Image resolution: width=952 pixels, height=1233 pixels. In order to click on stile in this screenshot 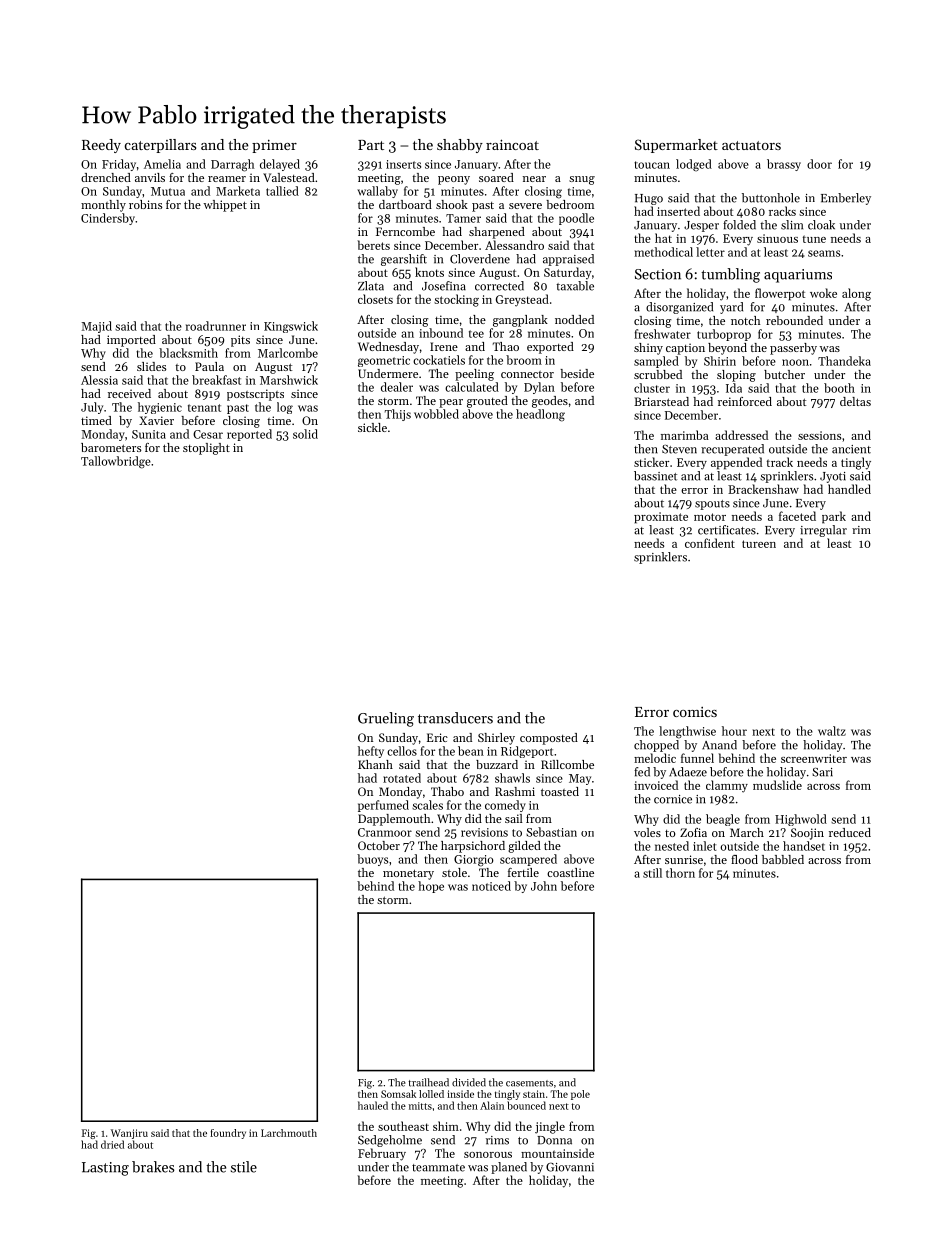, I will do `click(244, 1167)`.
